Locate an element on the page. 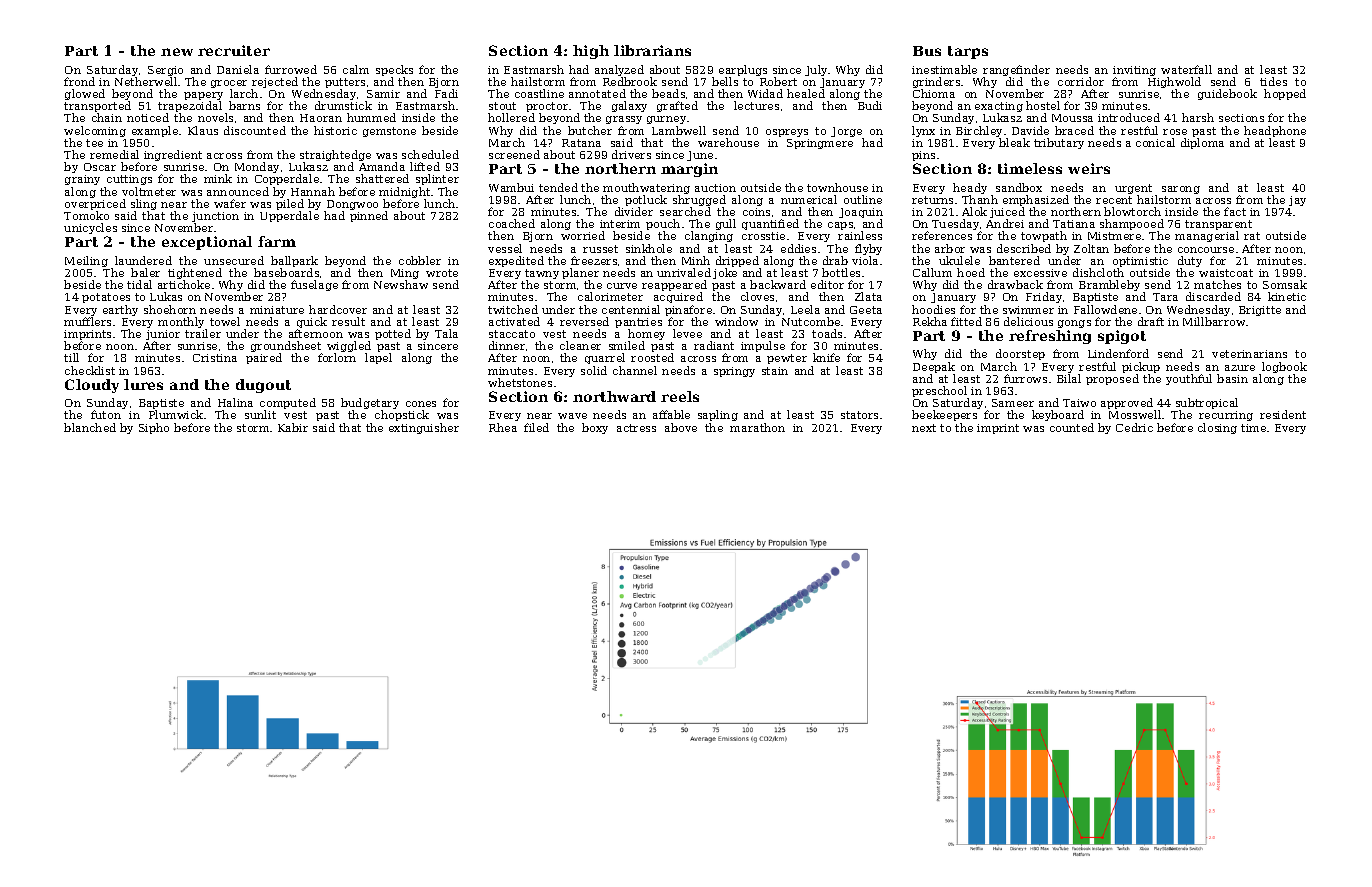 The image size is (1372, 887). diploma is located at coordinates (1202, 143).
